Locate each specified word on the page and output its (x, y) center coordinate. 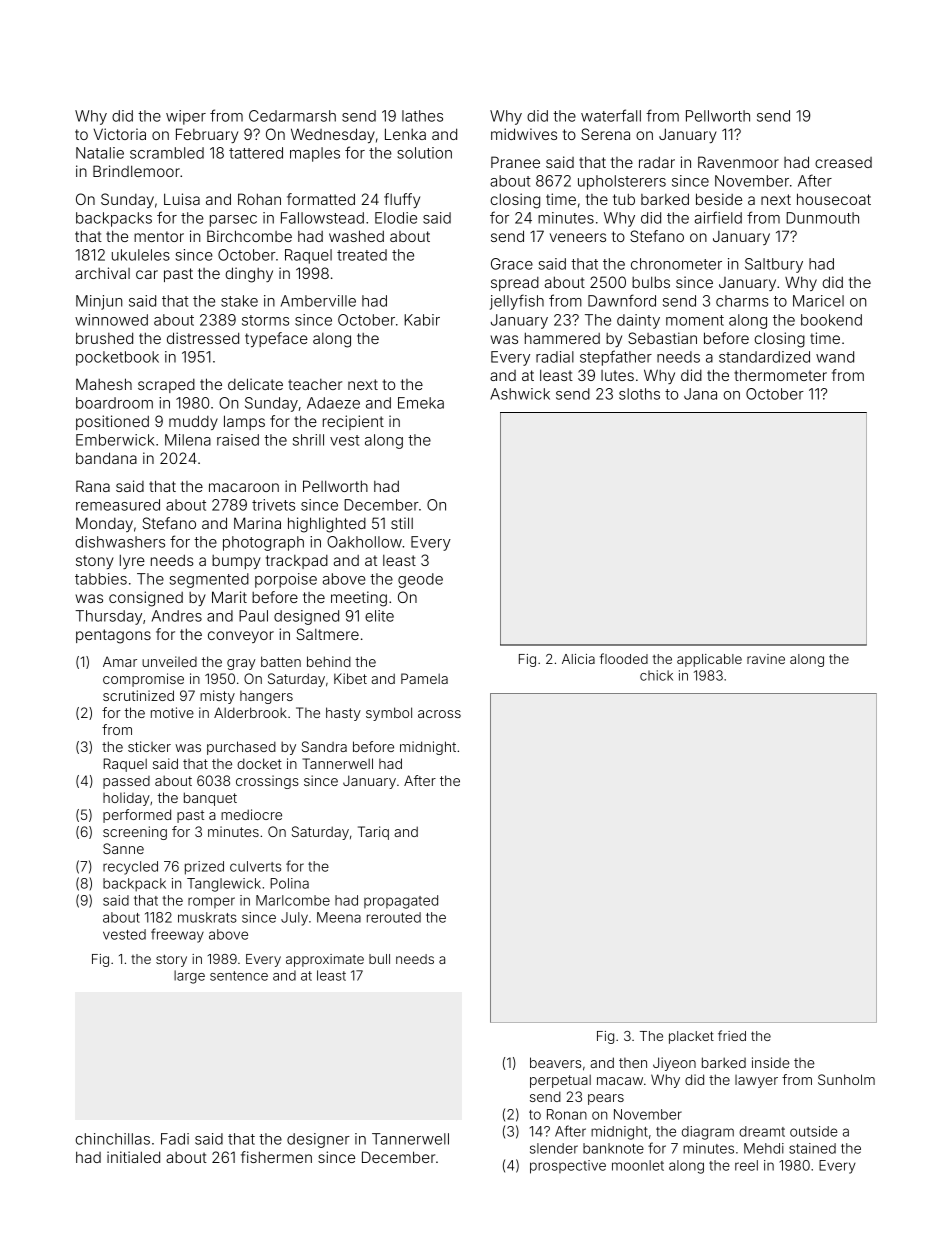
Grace (512, 264)
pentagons (113, 636)
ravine (766, 659)
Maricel (818, 301)
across (439, 714)
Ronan (567, 1114)
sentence (239, 976)
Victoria (119, 134)
